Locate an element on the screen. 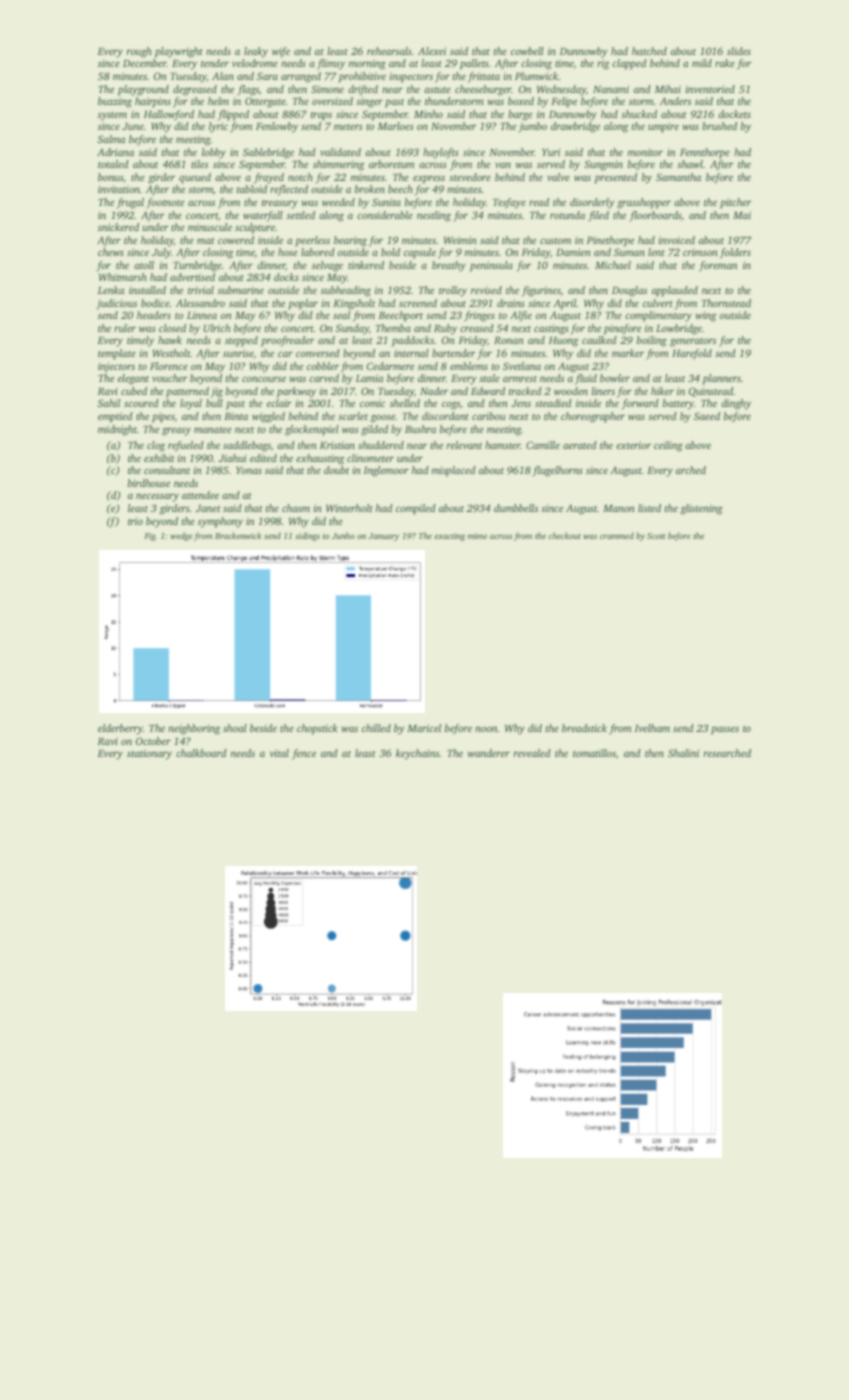 Image resolution: width=849 pixels, height=1400 pixels. shoal is located at coordinates (235, 728).
